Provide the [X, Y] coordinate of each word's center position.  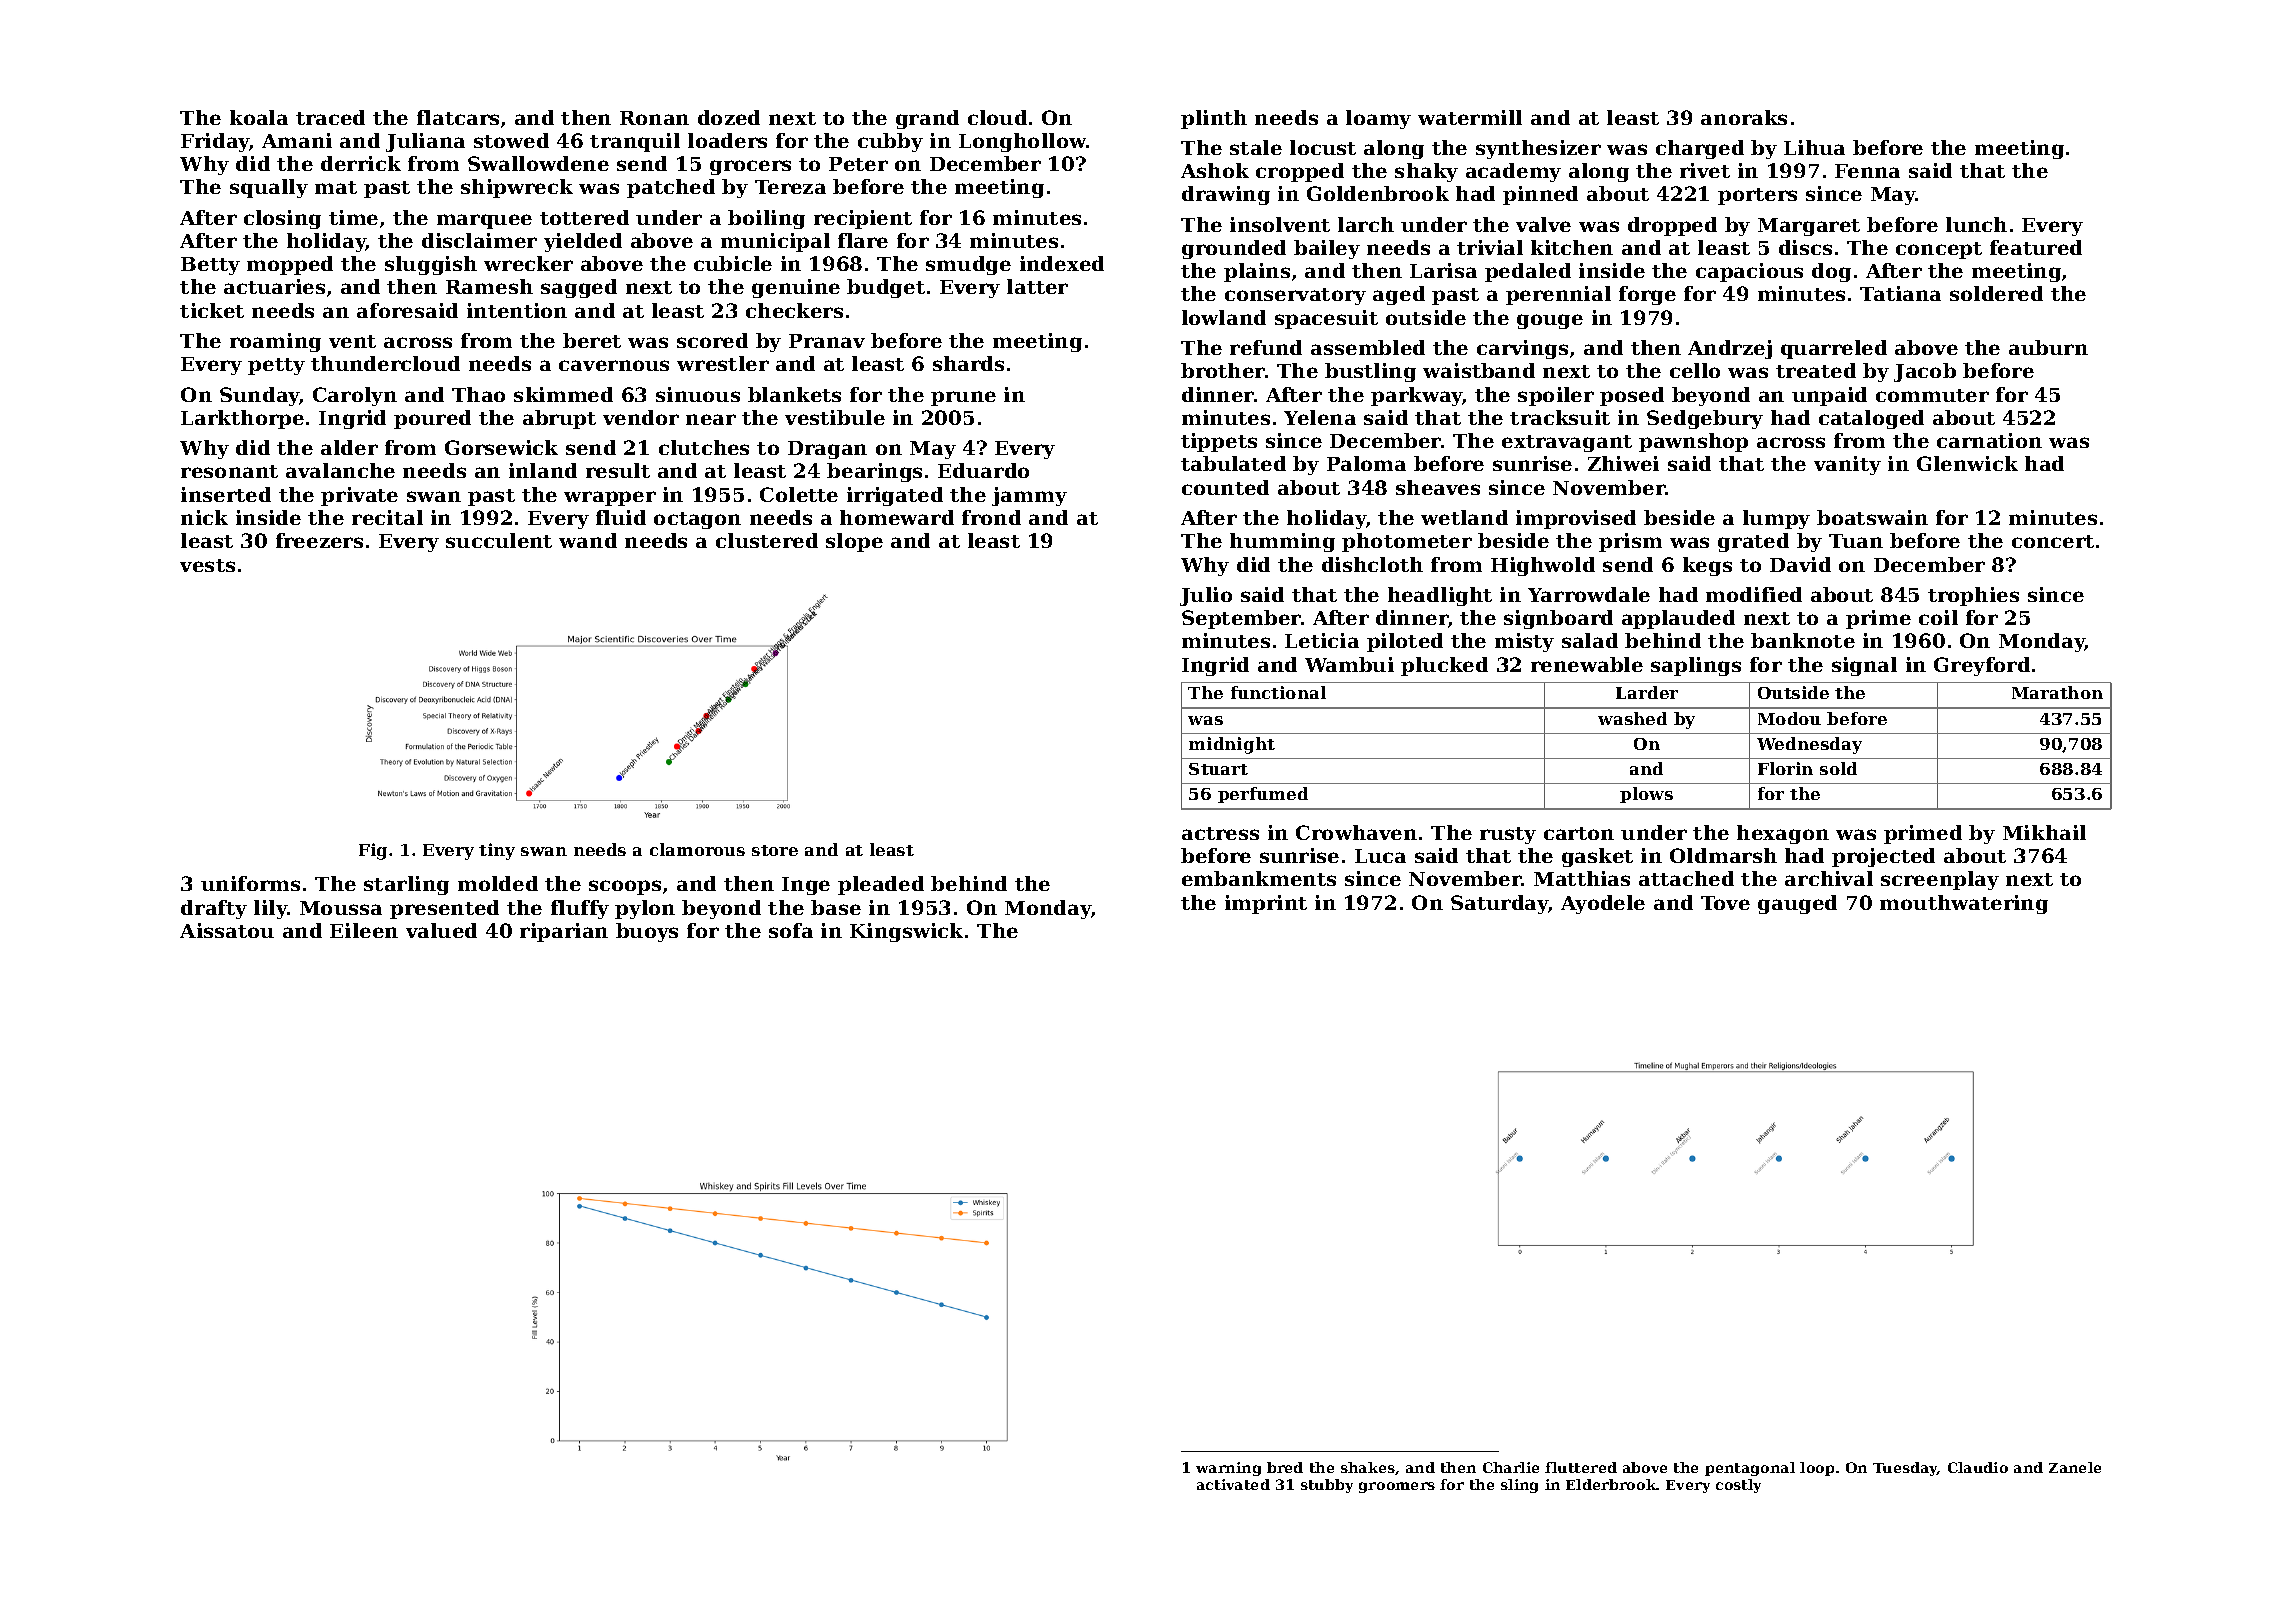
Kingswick [906, 932]
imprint [1266, 904]
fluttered [1581, 1467]
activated [1233, 1484]
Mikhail [2044, 832]
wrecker [528, 263]
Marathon [2057, 692]
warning [1228, 1469]
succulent [499, 540]
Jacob [1925, 372]
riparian [564, 932]
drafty [214, 909]
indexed [1062, 263]
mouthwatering [1964, 904]
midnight [1232, 745]
